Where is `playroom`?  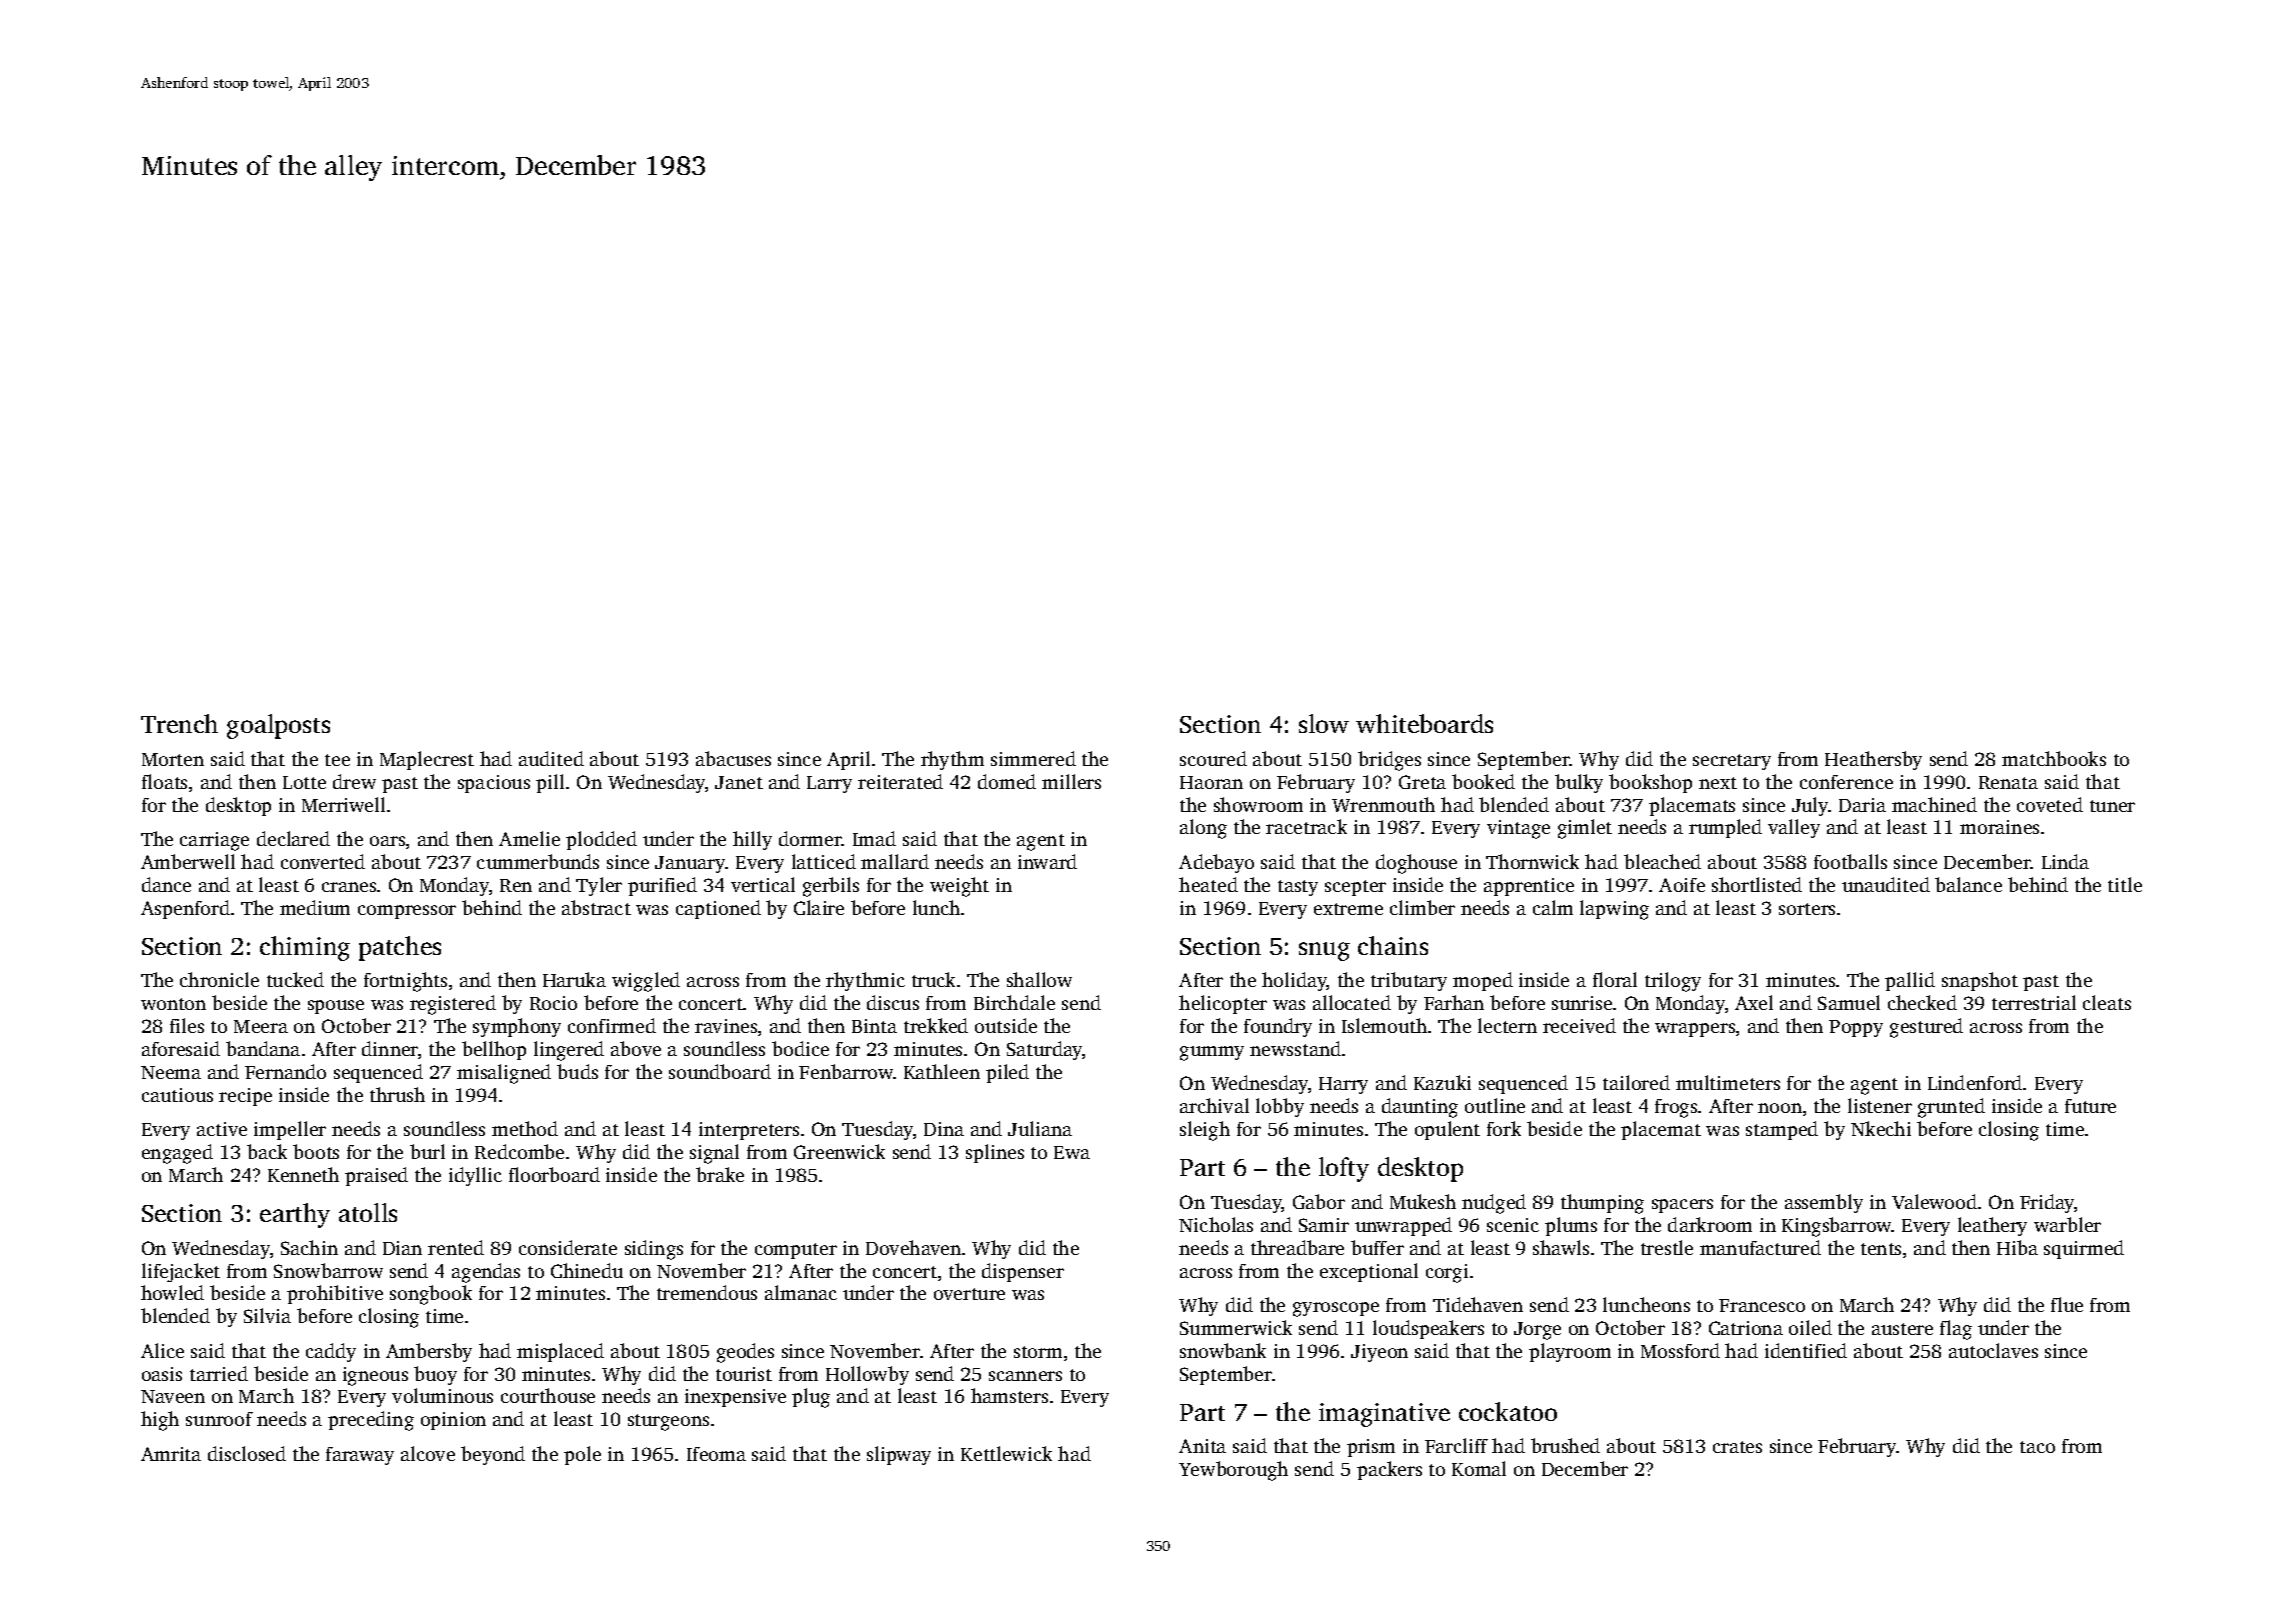 playroom is located at coordinates (1570, 1352).
